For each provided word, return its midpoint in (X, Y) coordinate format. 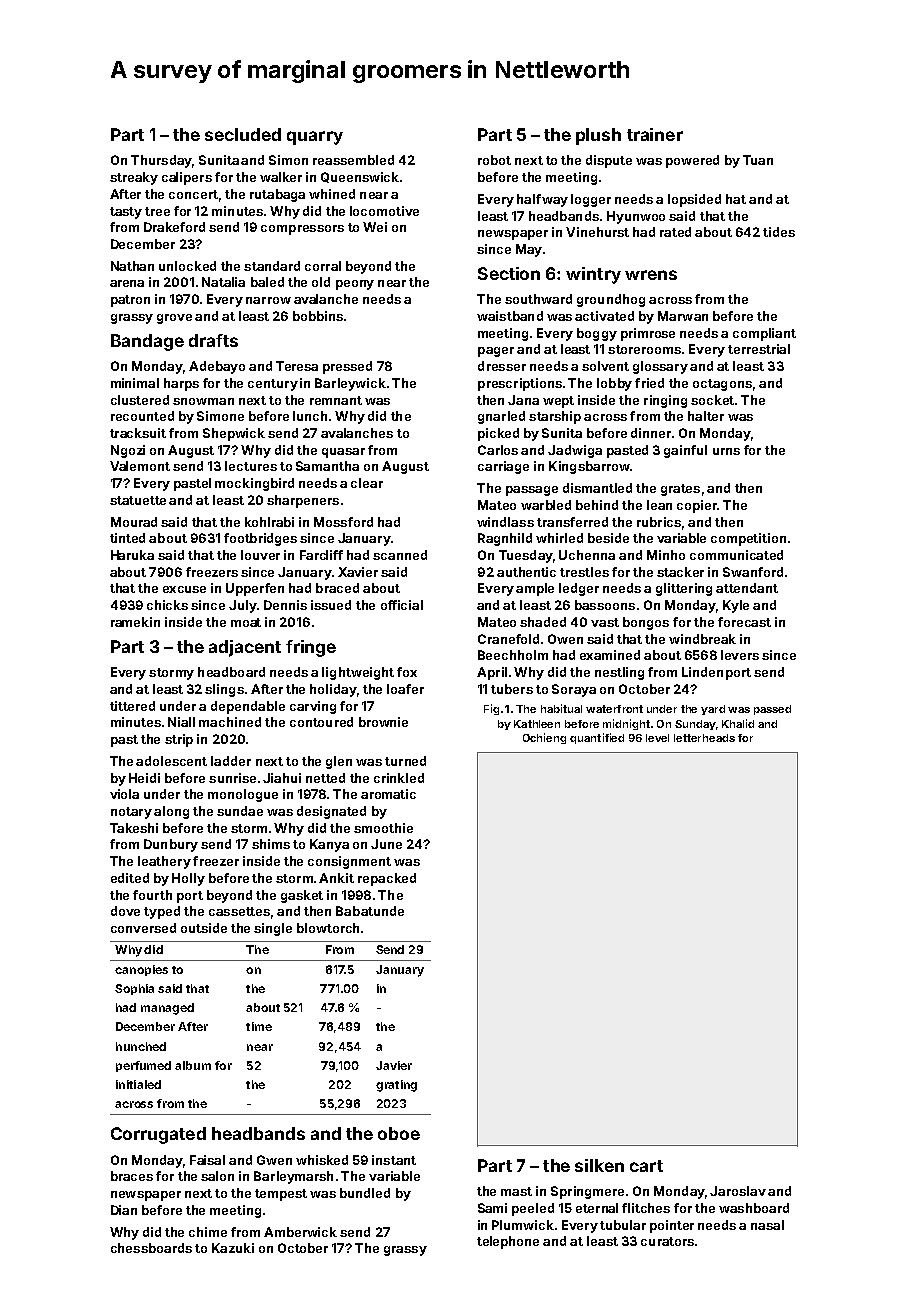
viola (124, 794)
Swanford (753, 572)
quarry (315, 138)
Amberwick (300, 1232)
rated (675, 232)
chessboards (151, 1248)
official (402, 605)
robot (494, 160)
